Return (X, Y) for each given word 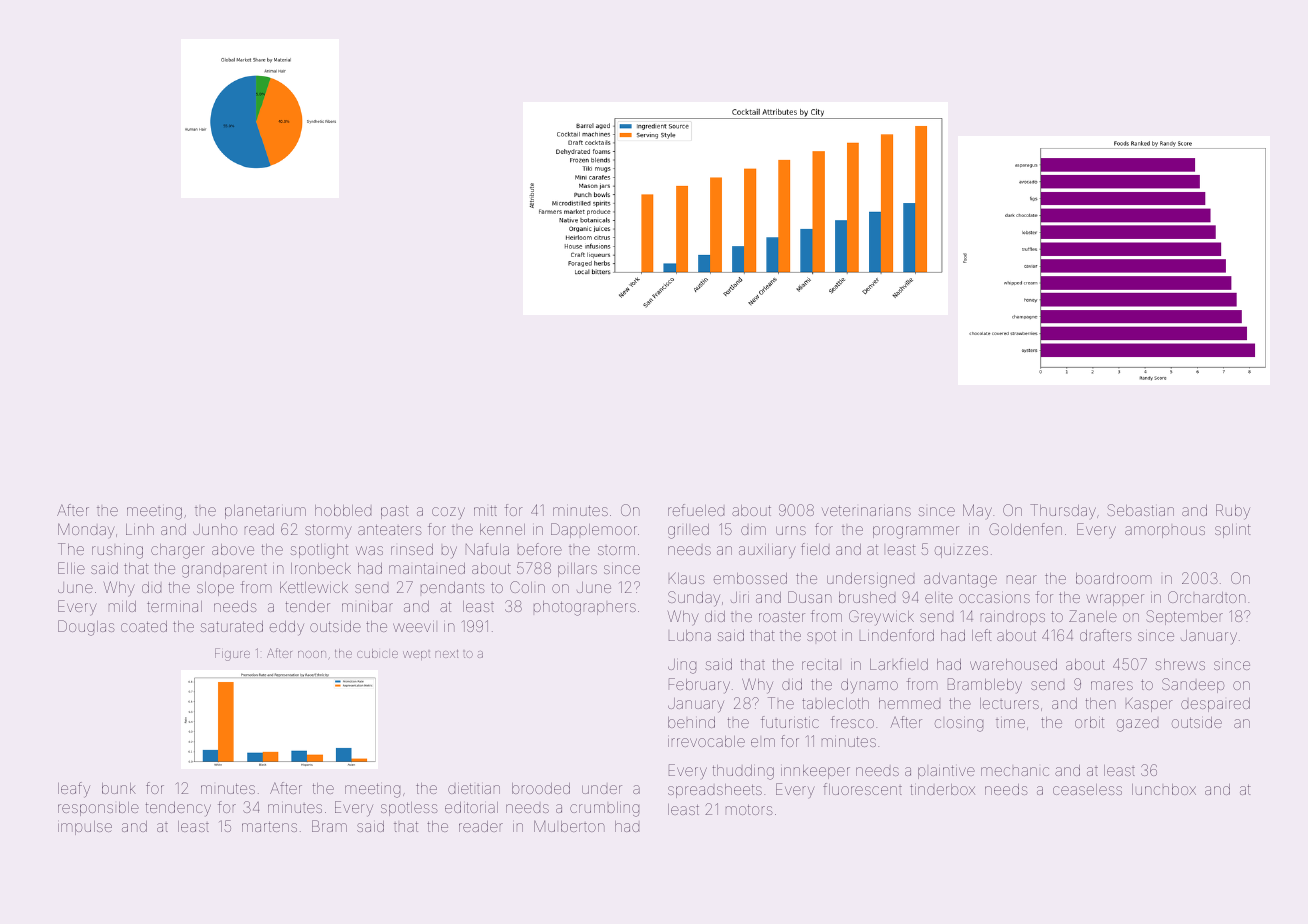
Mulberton (569, 826)
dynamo (869, 686)
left (982, 635)
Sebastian (1140, 510)
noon (312, 654)
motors (749, 809)
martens (269, 826)
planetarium (265, 512)
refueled (696, 510)
